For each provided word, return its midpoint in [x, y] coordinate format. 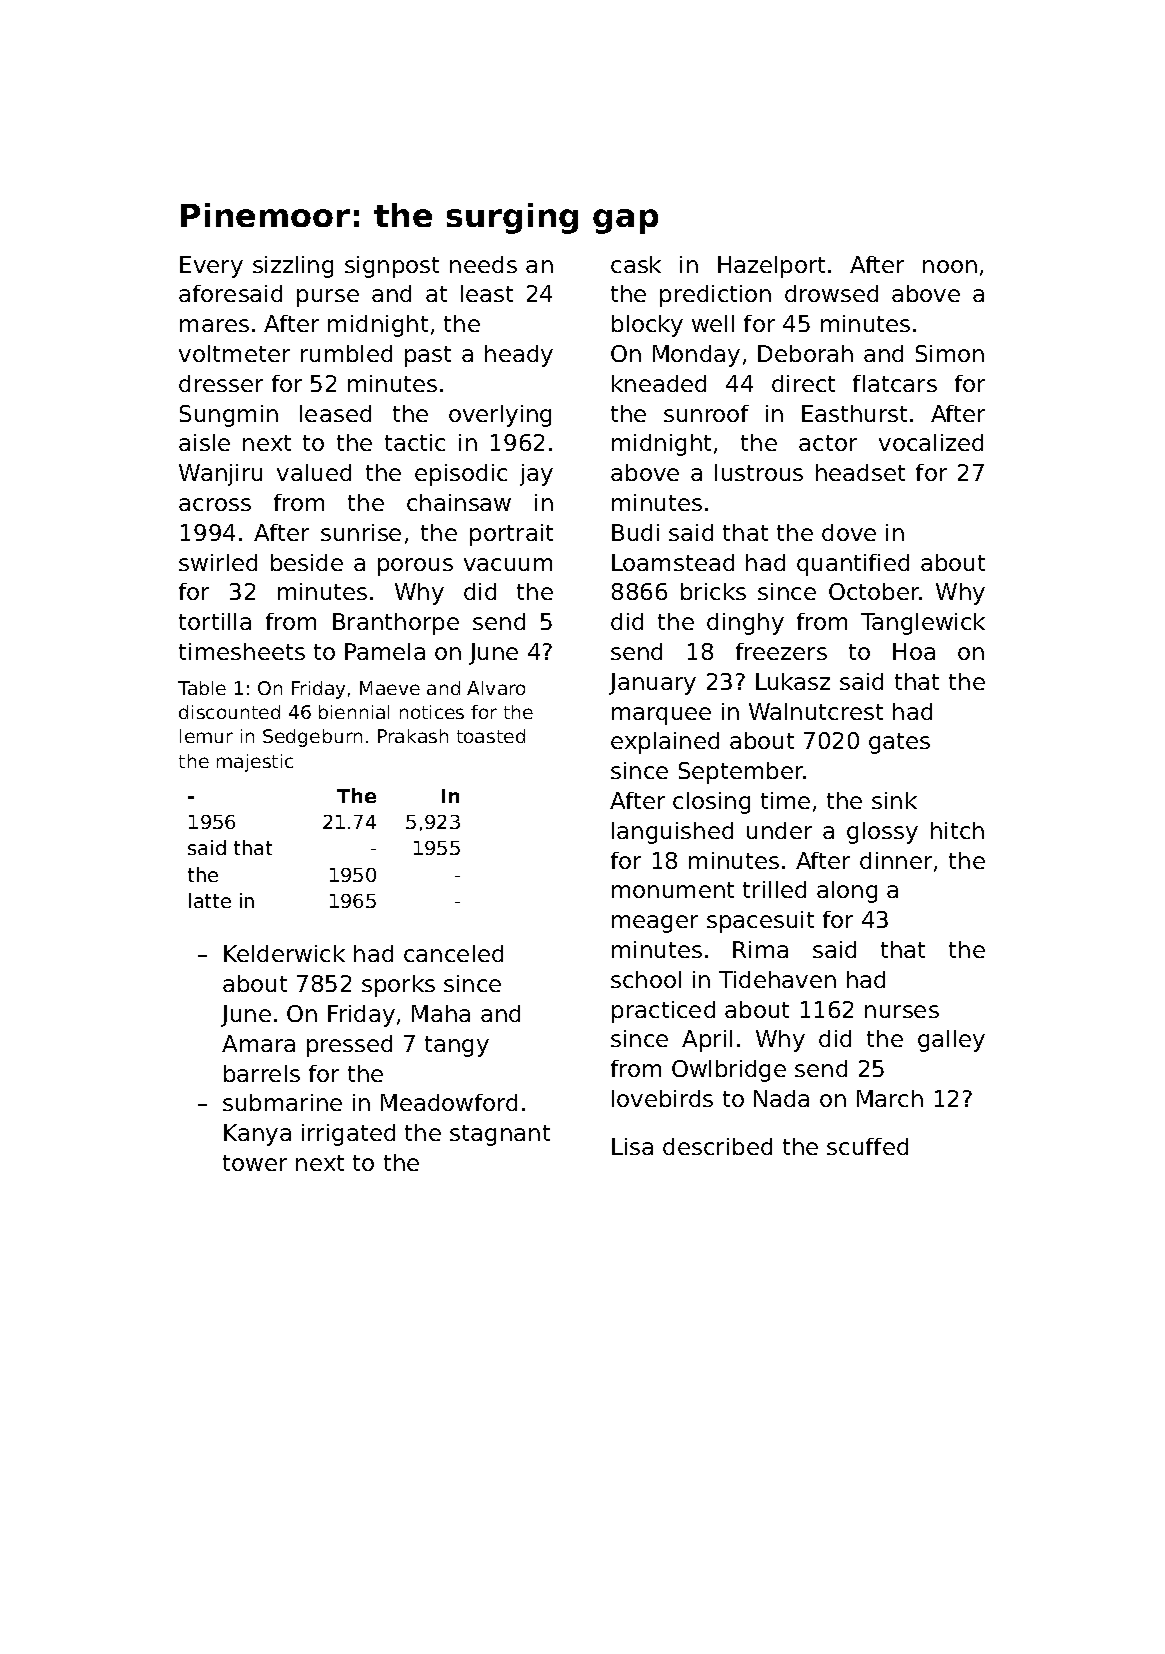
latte [210, 900]
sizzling [293, 267]
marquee [661, 716]
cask [636, 264]
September [741, 773]
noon [950, 266]
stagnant [500, 1135]
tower [255, 1163]
